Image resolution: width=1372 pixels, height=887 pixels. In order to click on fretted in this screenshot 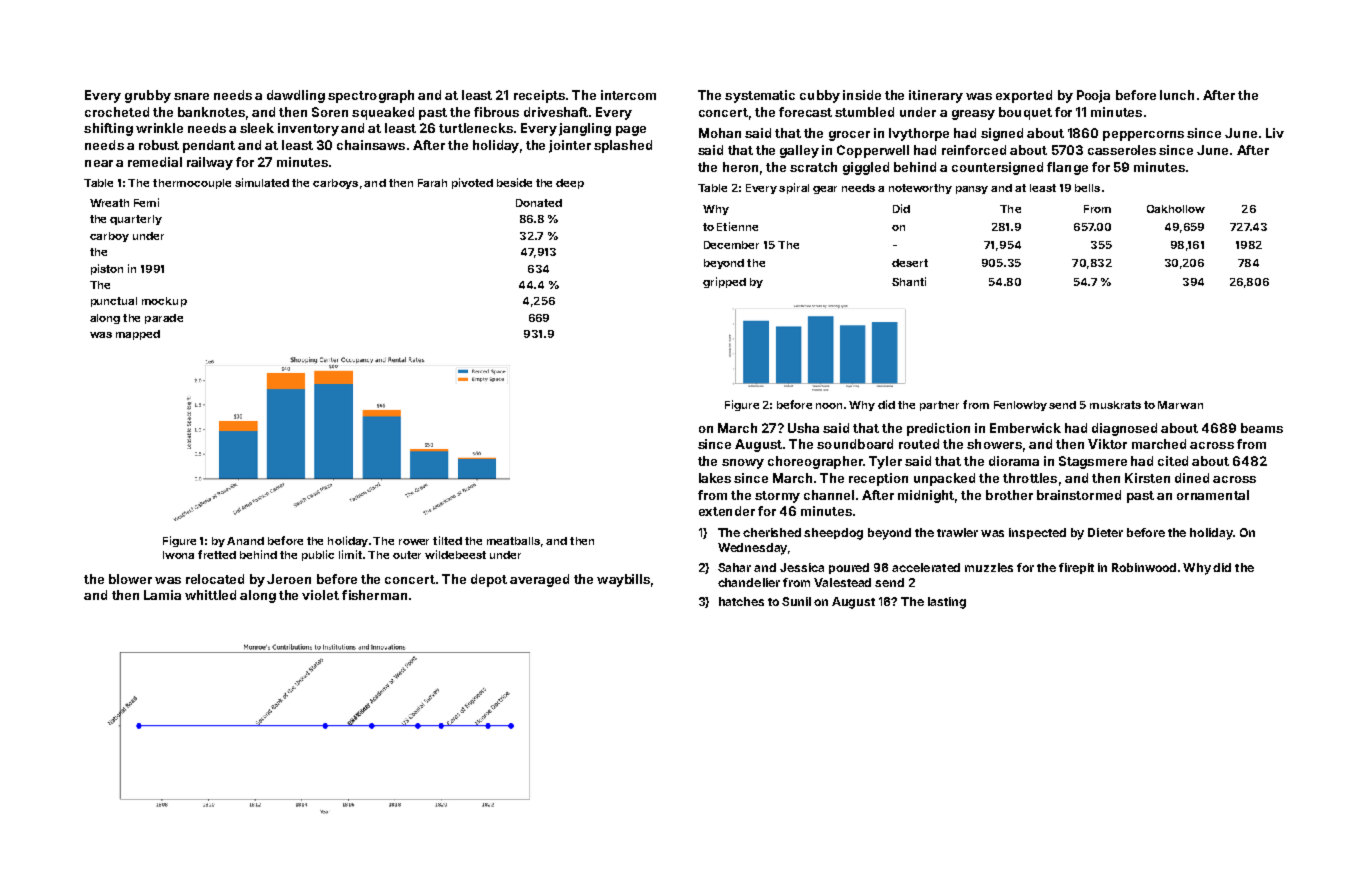, I will do `click(217, 554)`.
